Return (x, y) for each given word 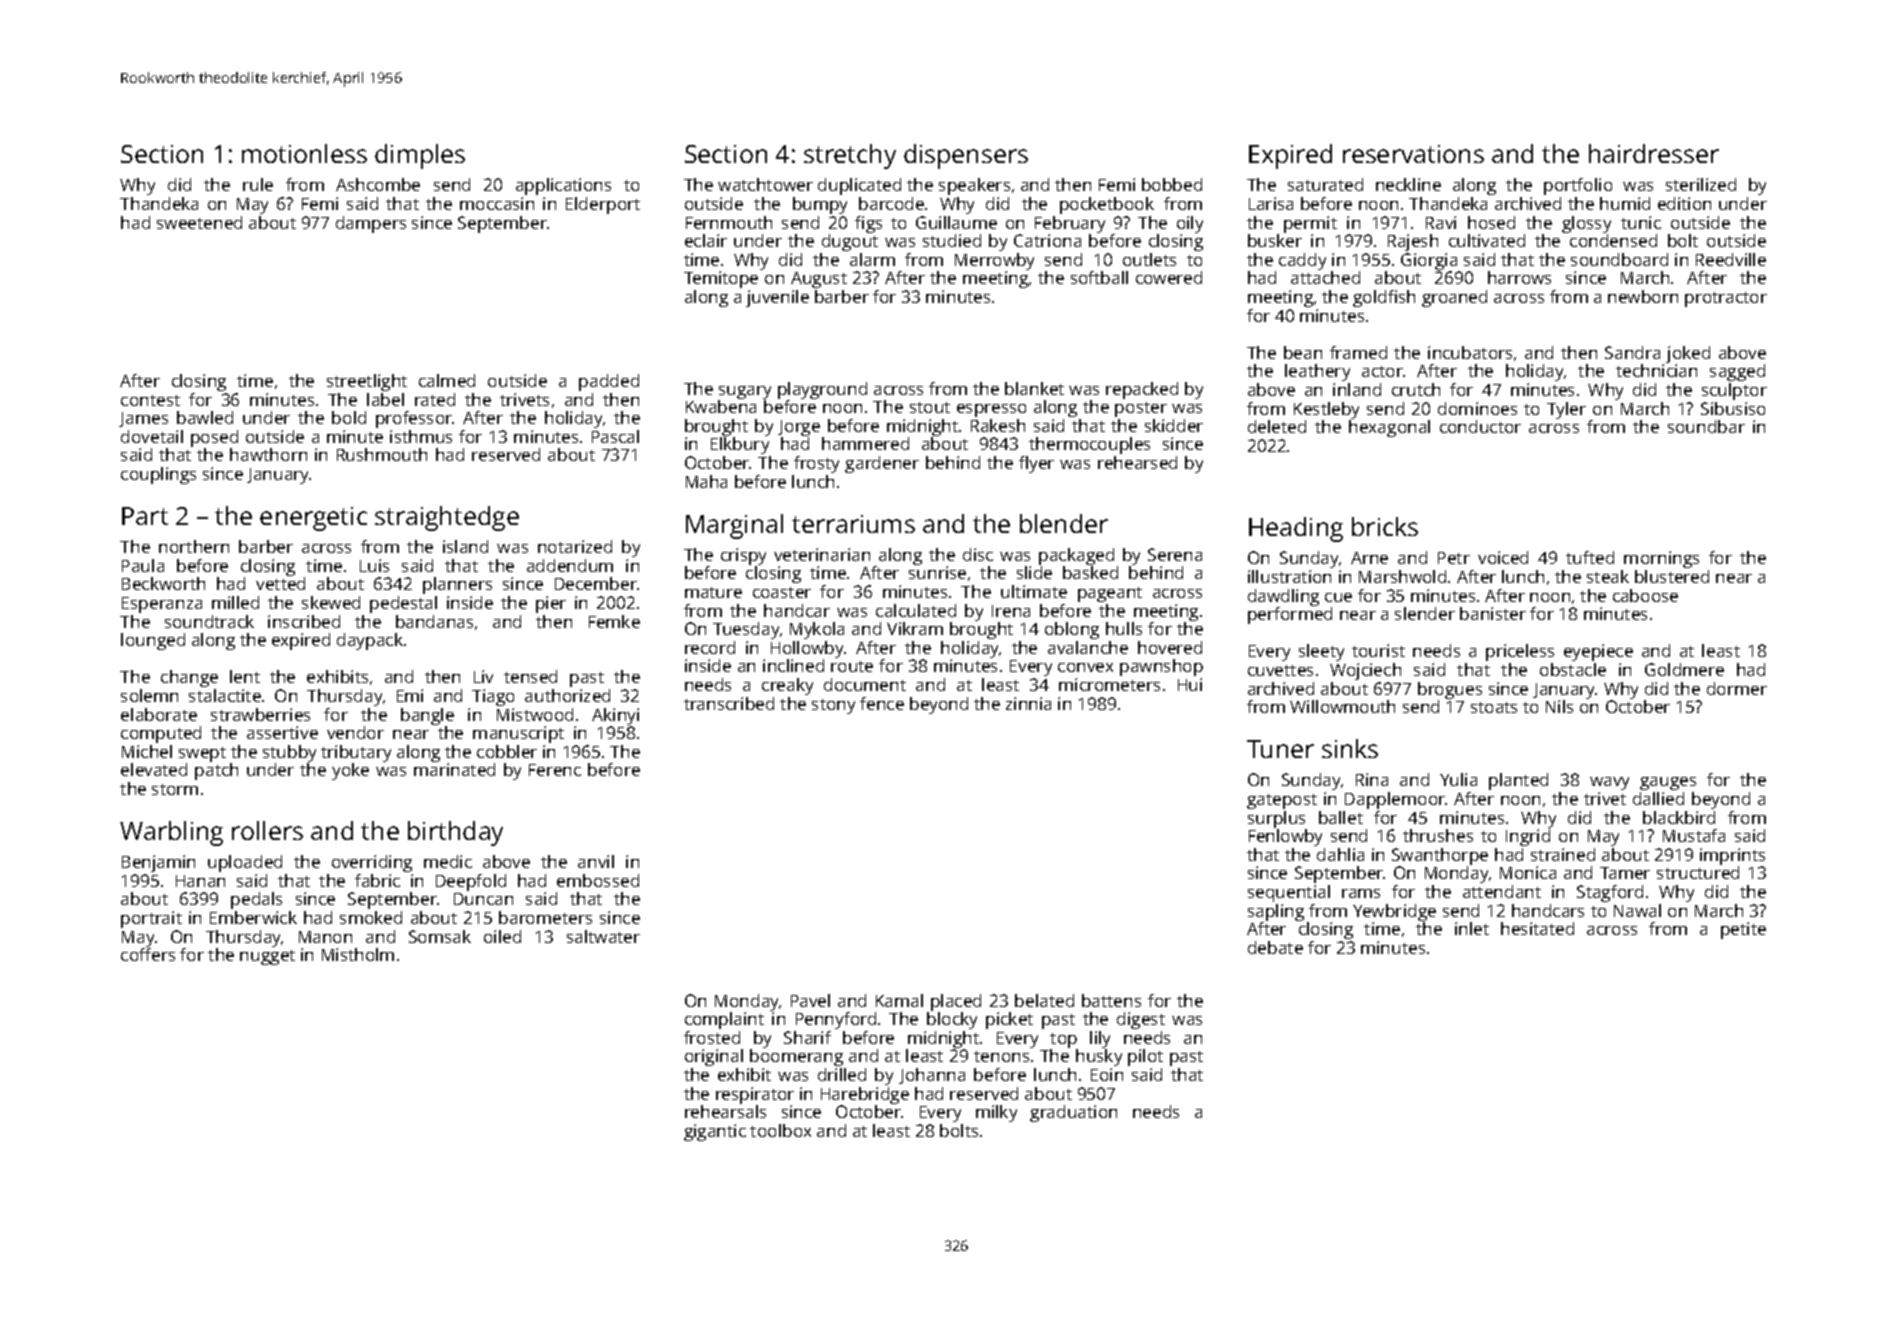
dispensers (966, 156)
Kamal (899, 1000)
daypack (370, 641)
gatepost (1282, 801)
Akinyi (615, 716)
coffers (148, 954)
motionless (304, 153)
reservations (1413, 154)
